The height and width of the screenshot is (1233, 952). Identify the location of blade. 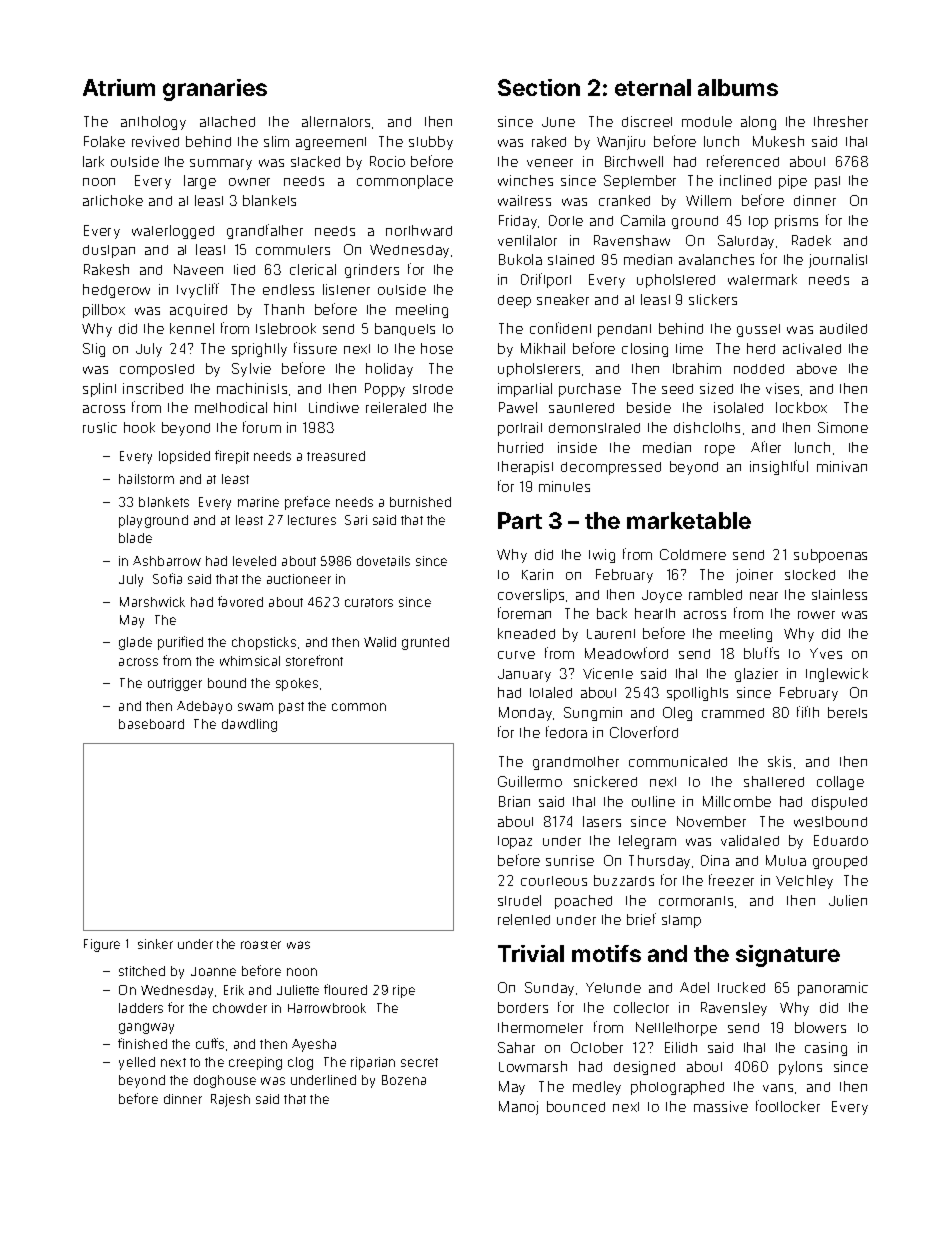
(135, 538).
